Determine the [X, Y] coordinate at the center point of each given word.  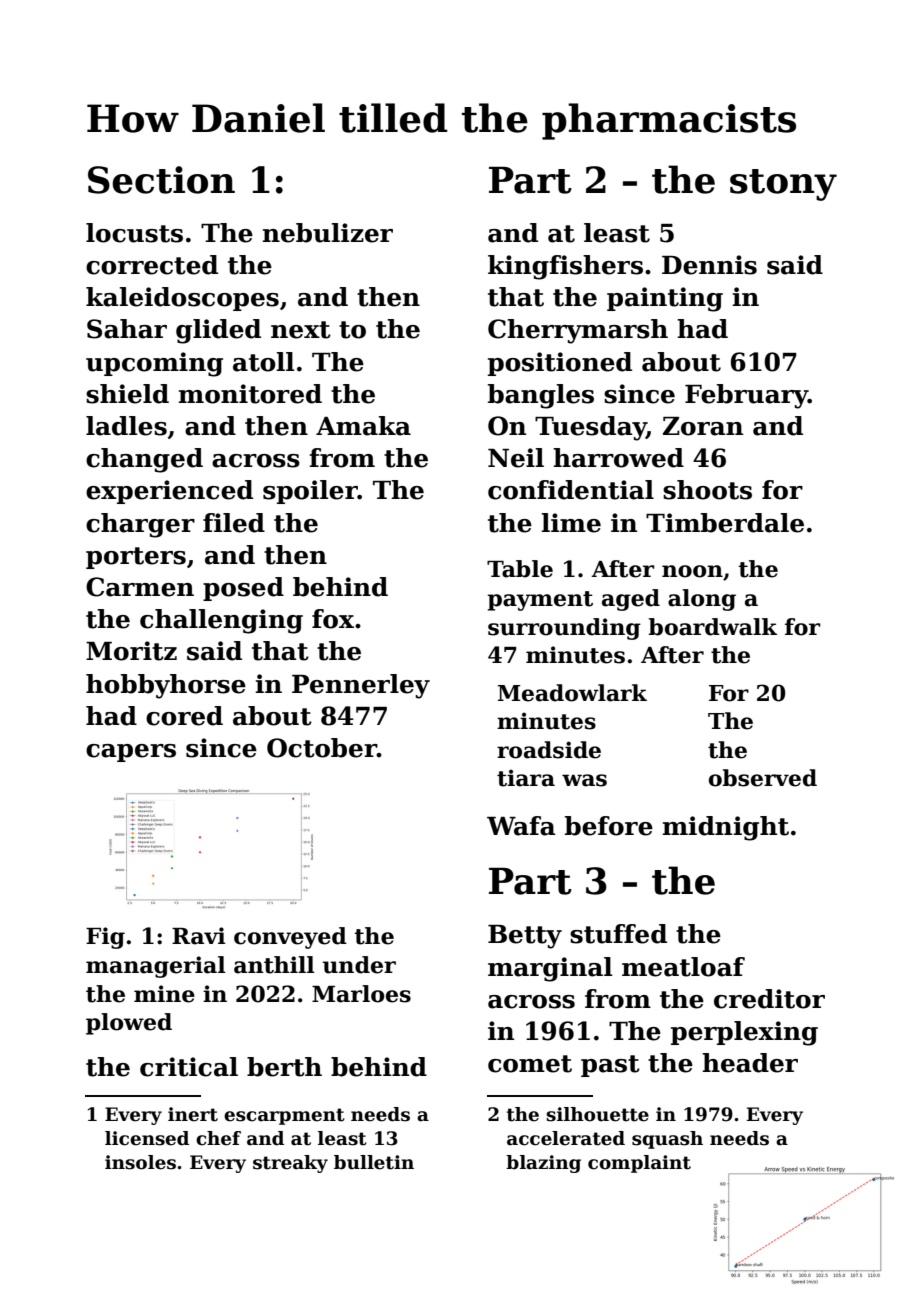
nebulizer [327, 233]
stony [783, 185]
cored [184, 716]
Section [161, 180]
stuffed [618, 934]
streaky [290, 1164]
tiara [526, 778]
